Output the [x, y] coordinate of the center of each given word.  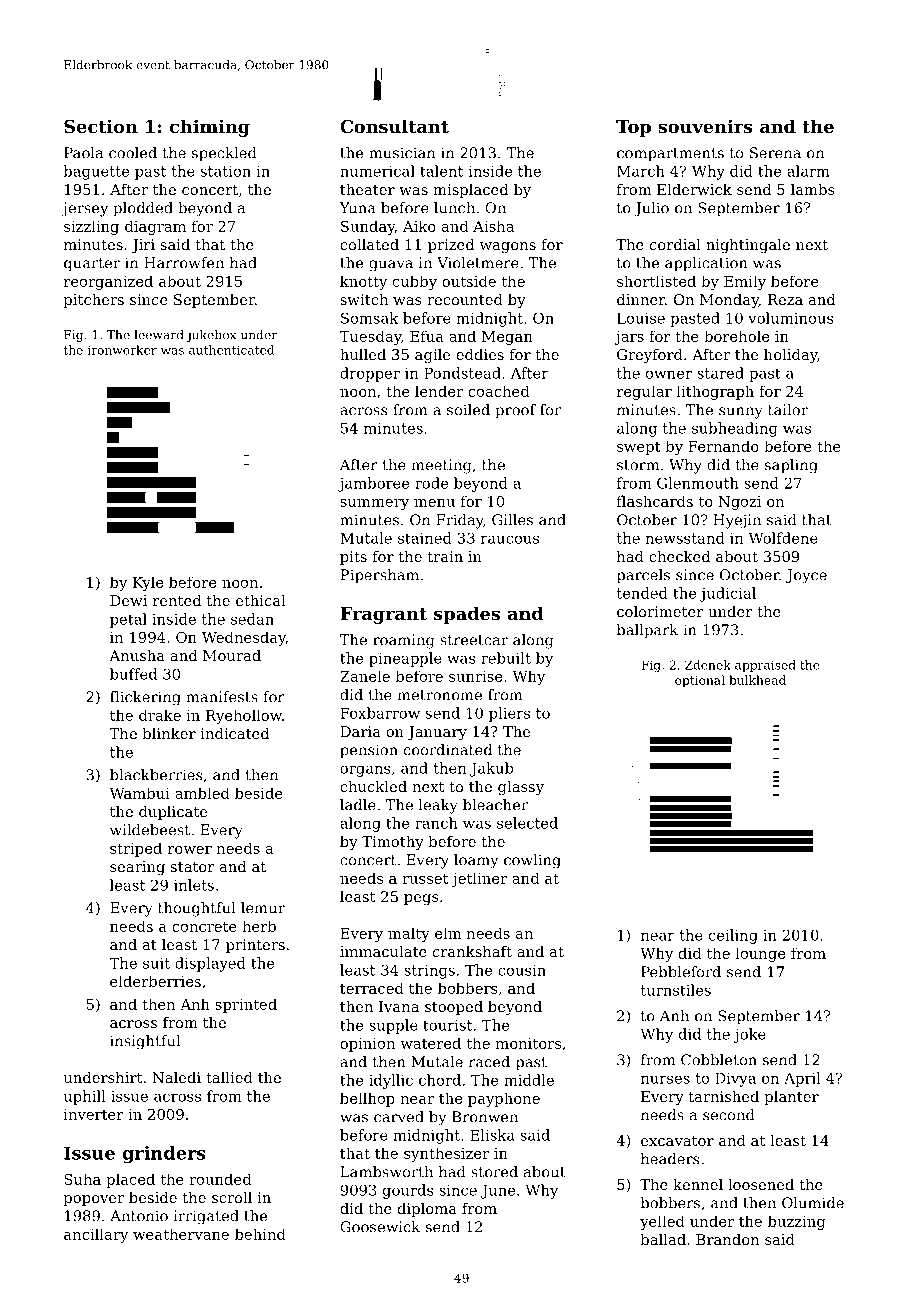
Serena [775, 153]
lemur [263, 908]
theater [367, 189]
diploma [427, 1210]
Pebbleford [681, 972]
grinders [164, 1154]
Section [101, 126]
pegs [421, 899]
